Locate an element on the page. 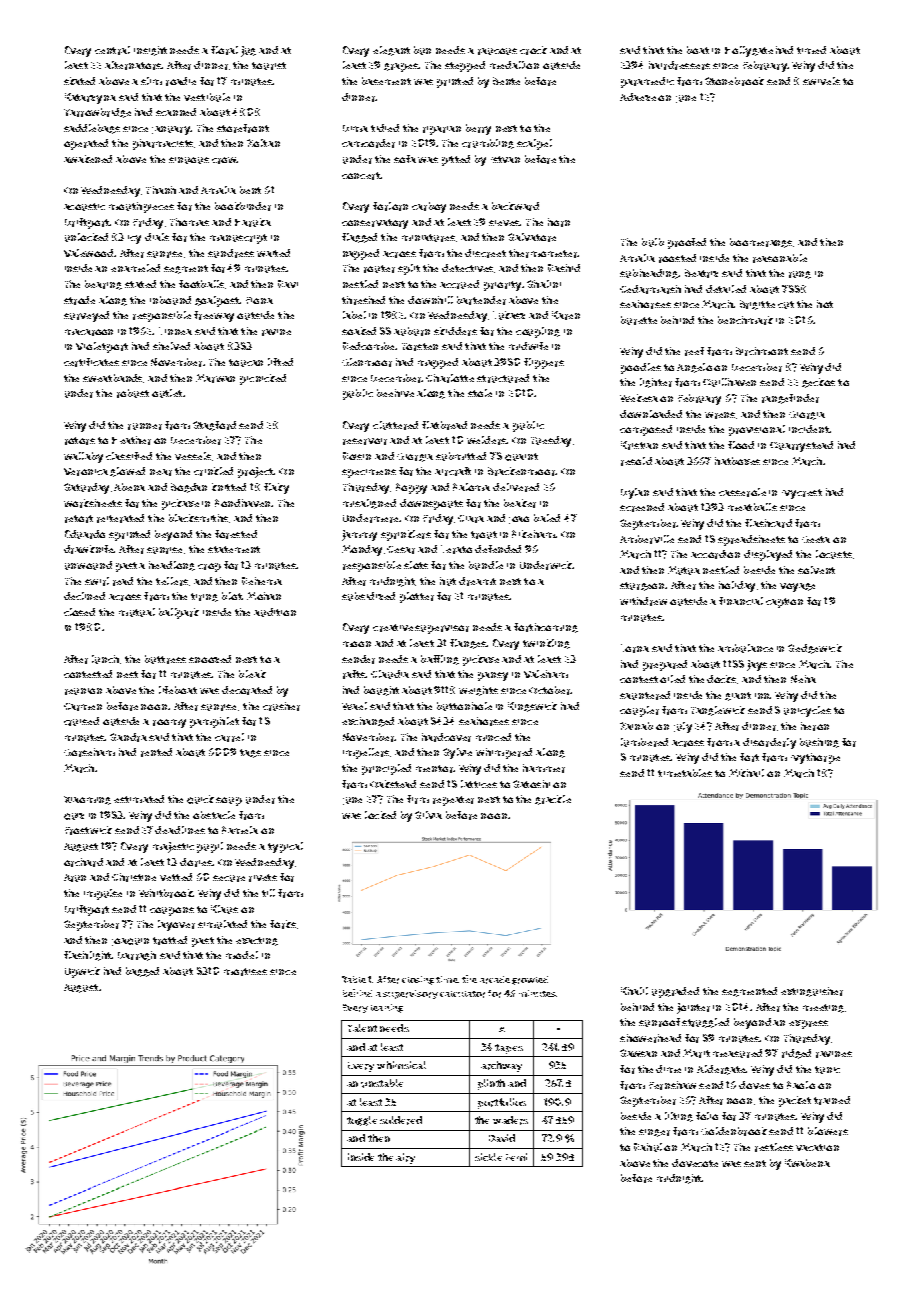  lunch is located at coordinates (105, 659).
